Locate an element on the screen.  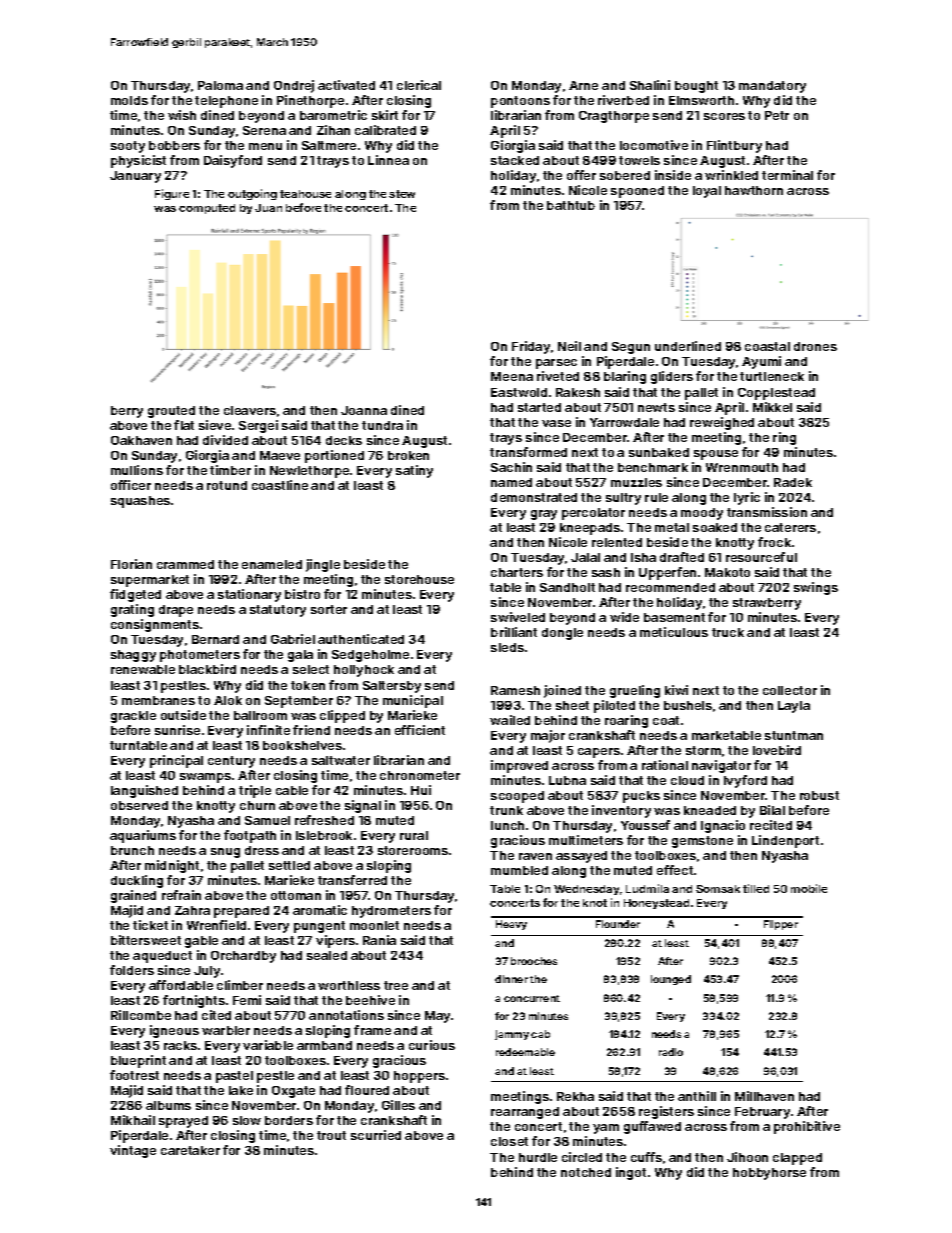
teahouse is located at coordinates (305, 194).
